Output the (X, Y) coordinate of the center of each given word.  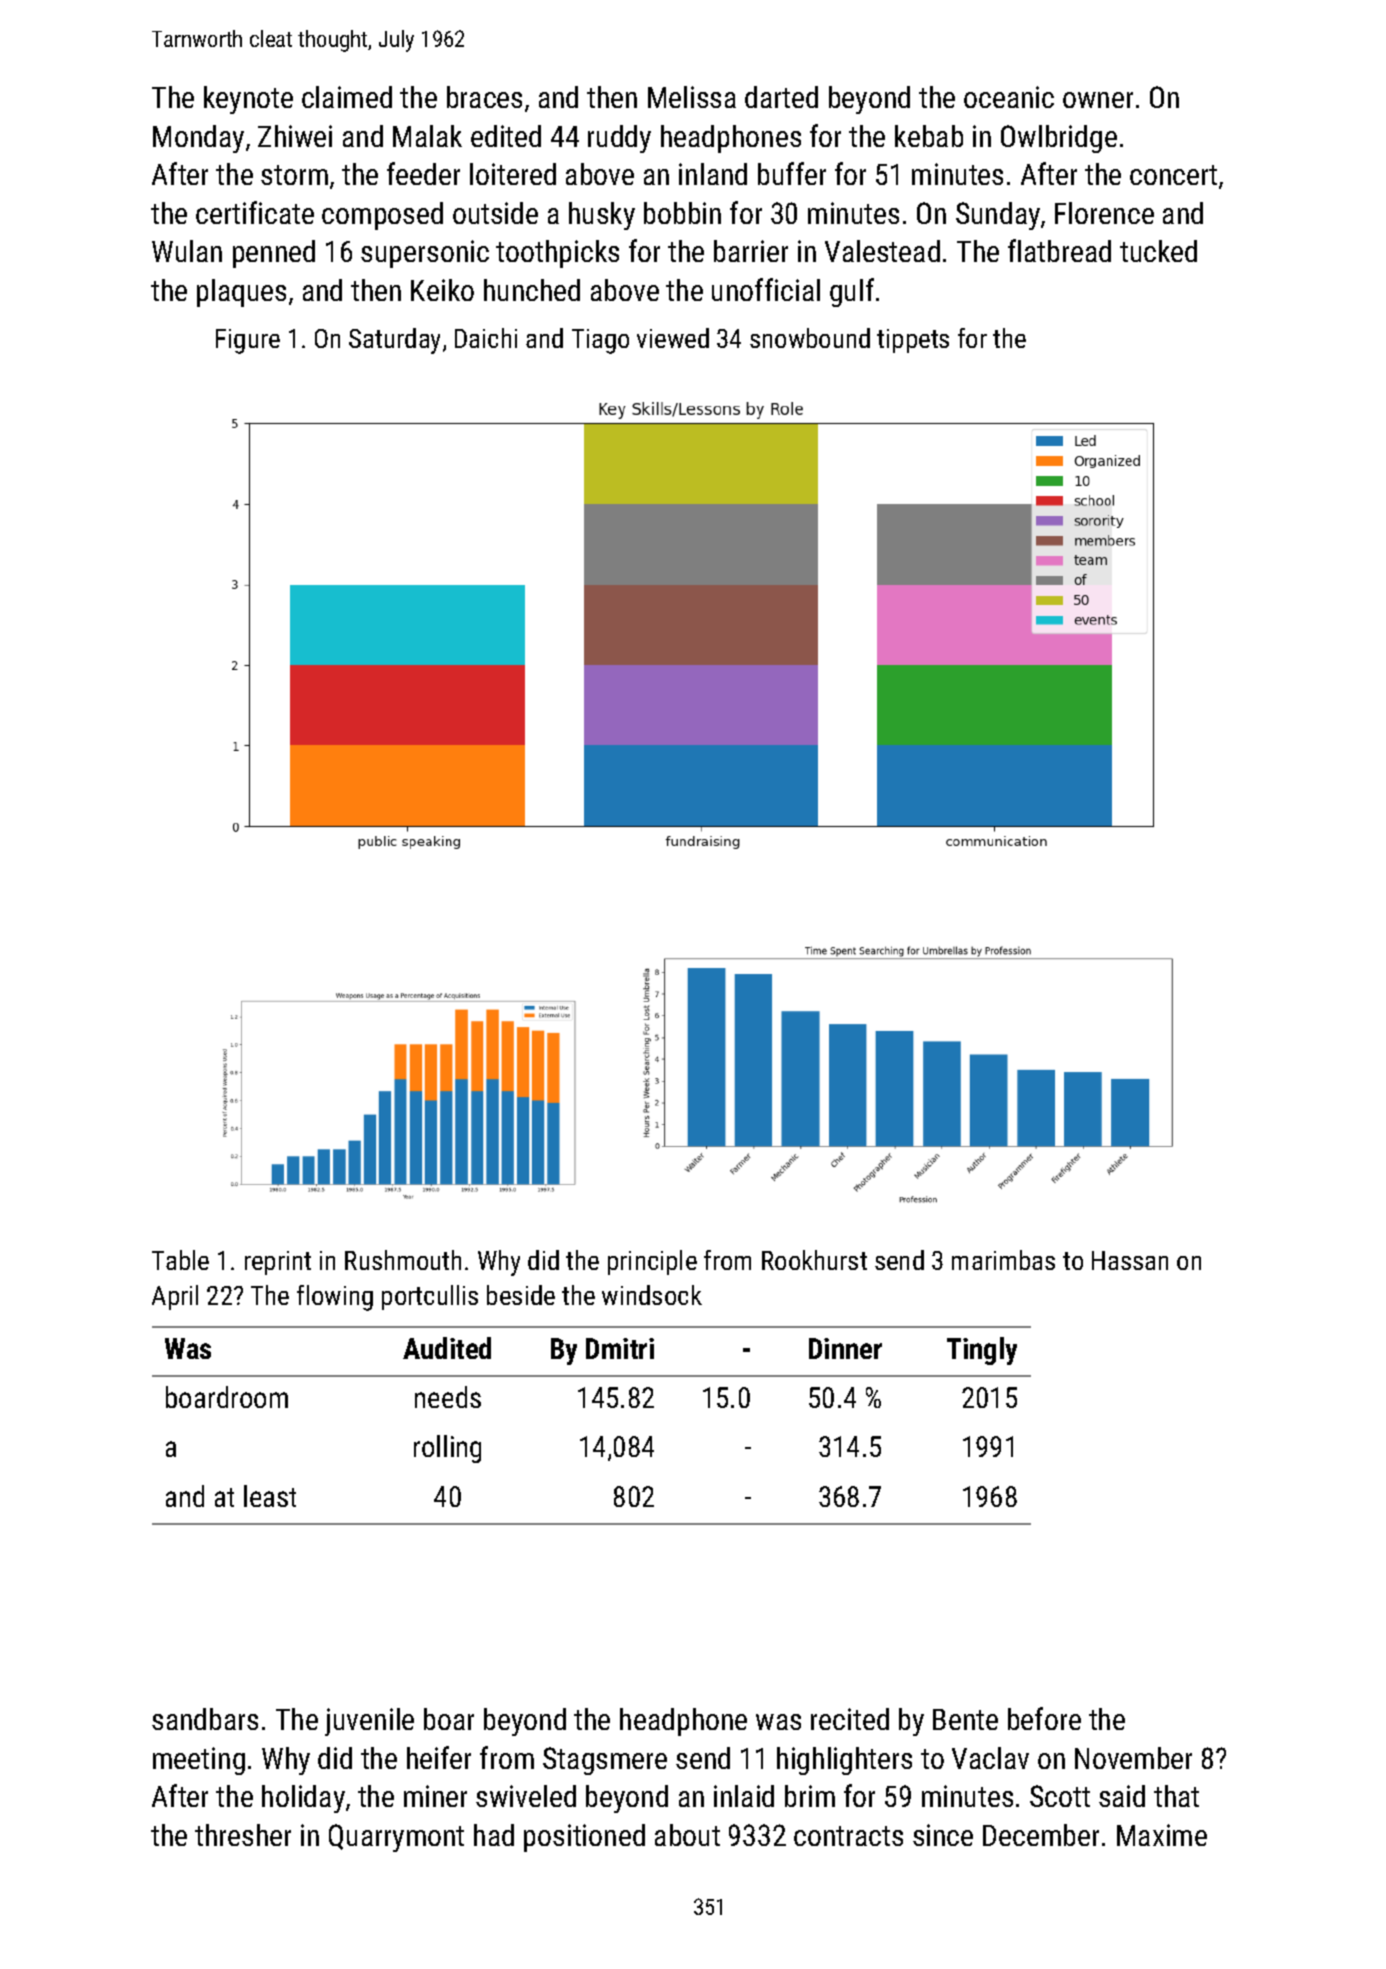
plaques (241, 293)
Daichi (486, 338)
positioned (584, 1838)
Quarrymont (396, 1838)
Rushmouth (403, 1260)
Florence (1104, 213)
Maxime (1162, 1835)
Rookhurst (814, 1260)
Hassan (1130, 1260)
